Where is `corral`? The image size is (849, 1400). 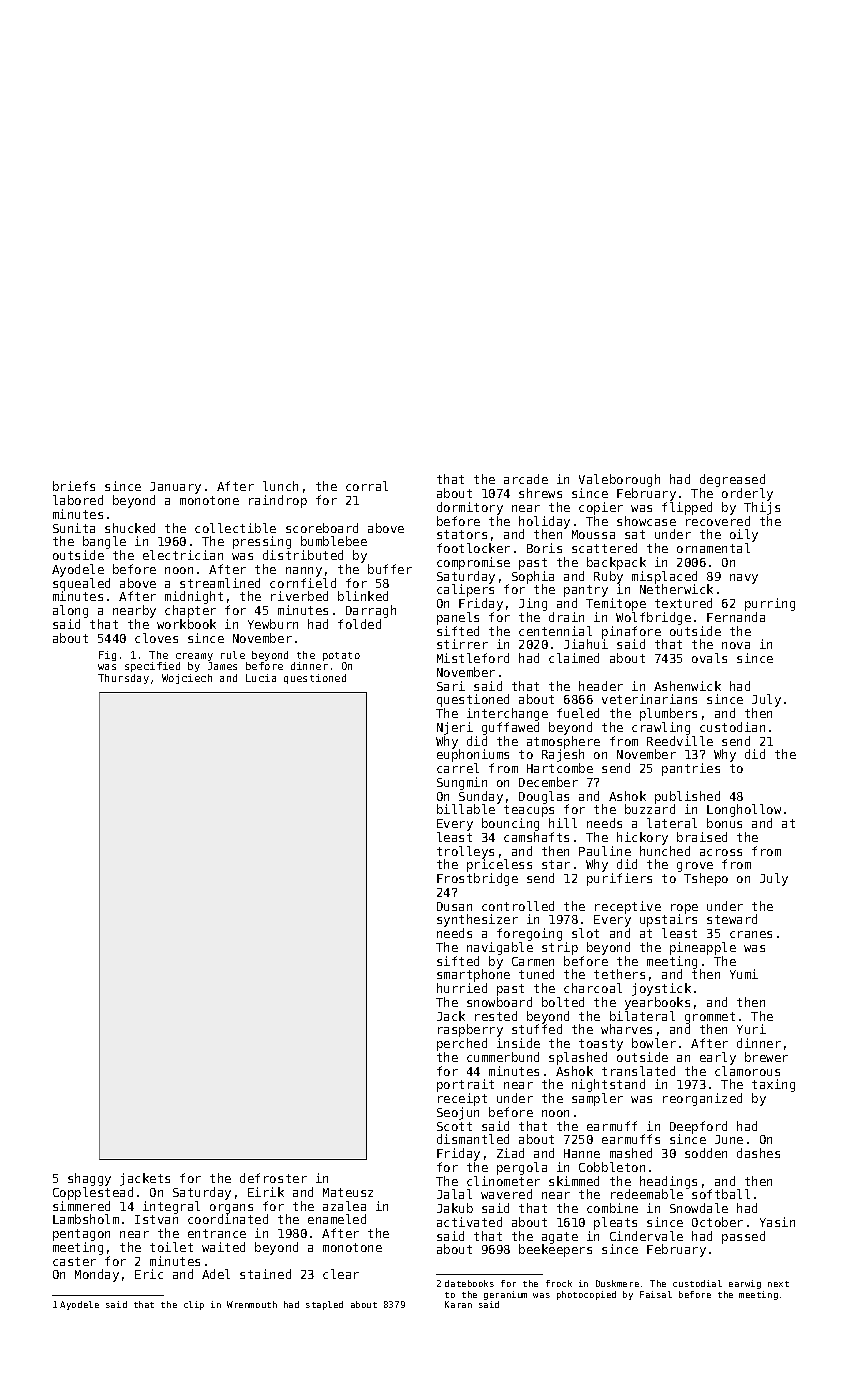 corral is located at coordinates (367, 486).
